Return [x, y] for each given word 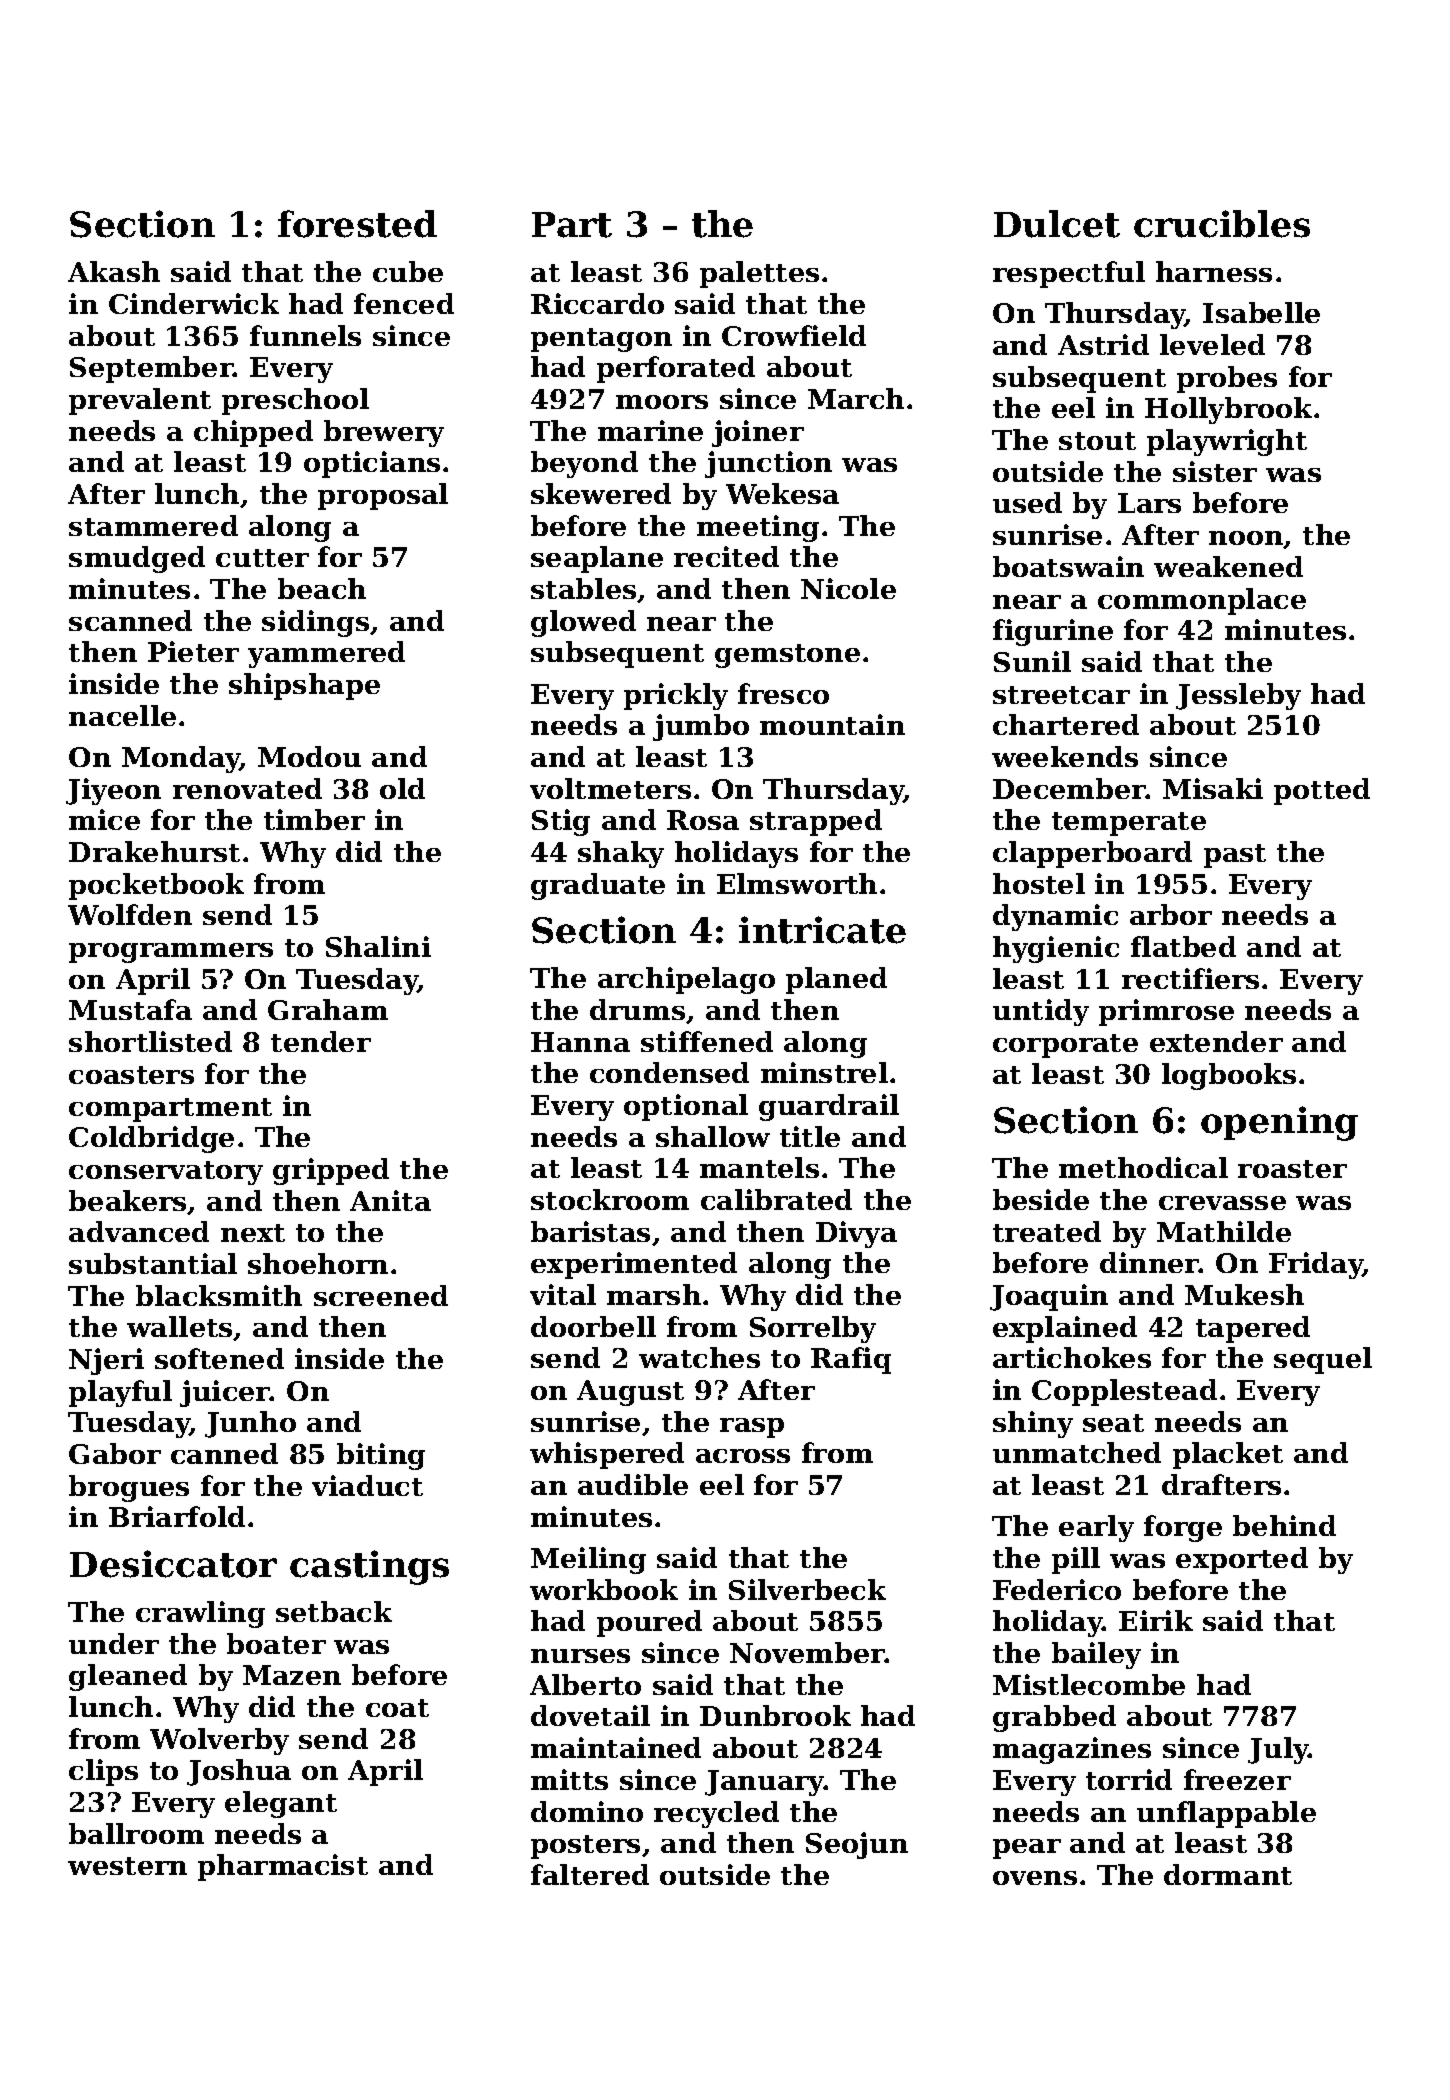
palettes [759, 274]
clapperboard [1092, 854]
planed [836, 980]
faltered [590, 1874]
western [127, 1866]
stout [1097, 441]
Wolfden [130, 914]
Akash [114, 271]
